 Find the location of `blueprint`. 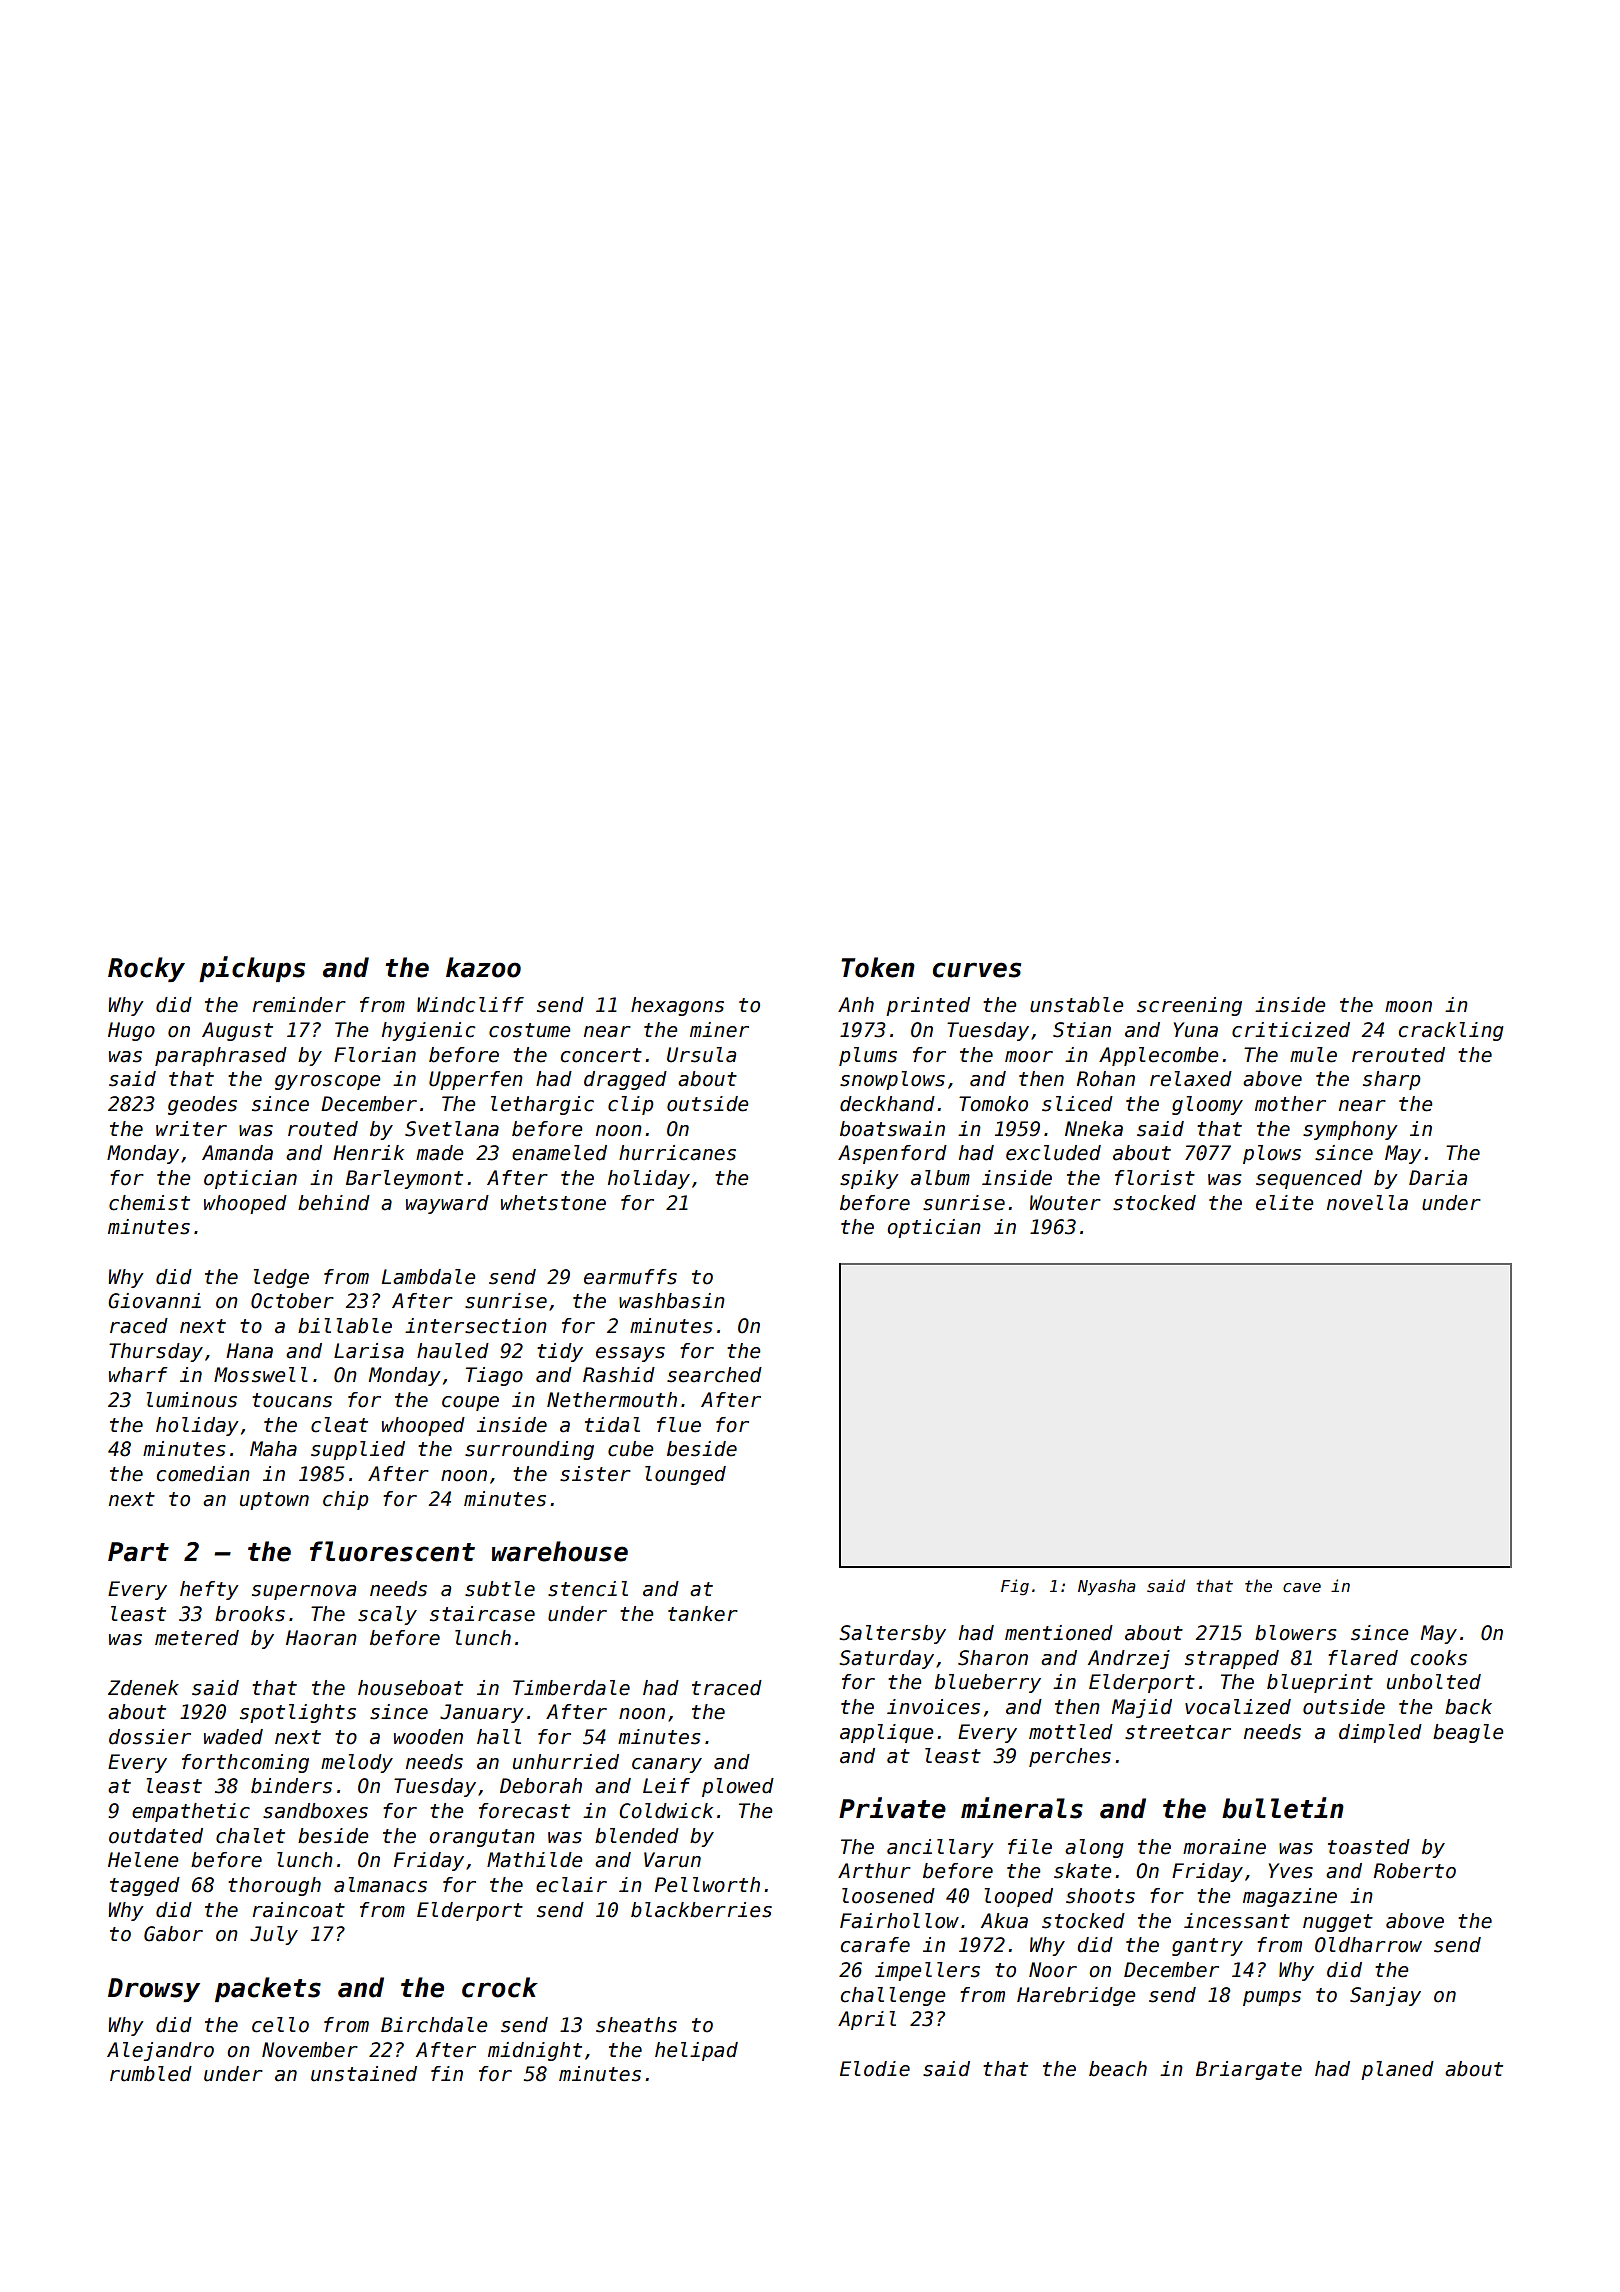

blueprint is located at coordinates (1320, 1683).
